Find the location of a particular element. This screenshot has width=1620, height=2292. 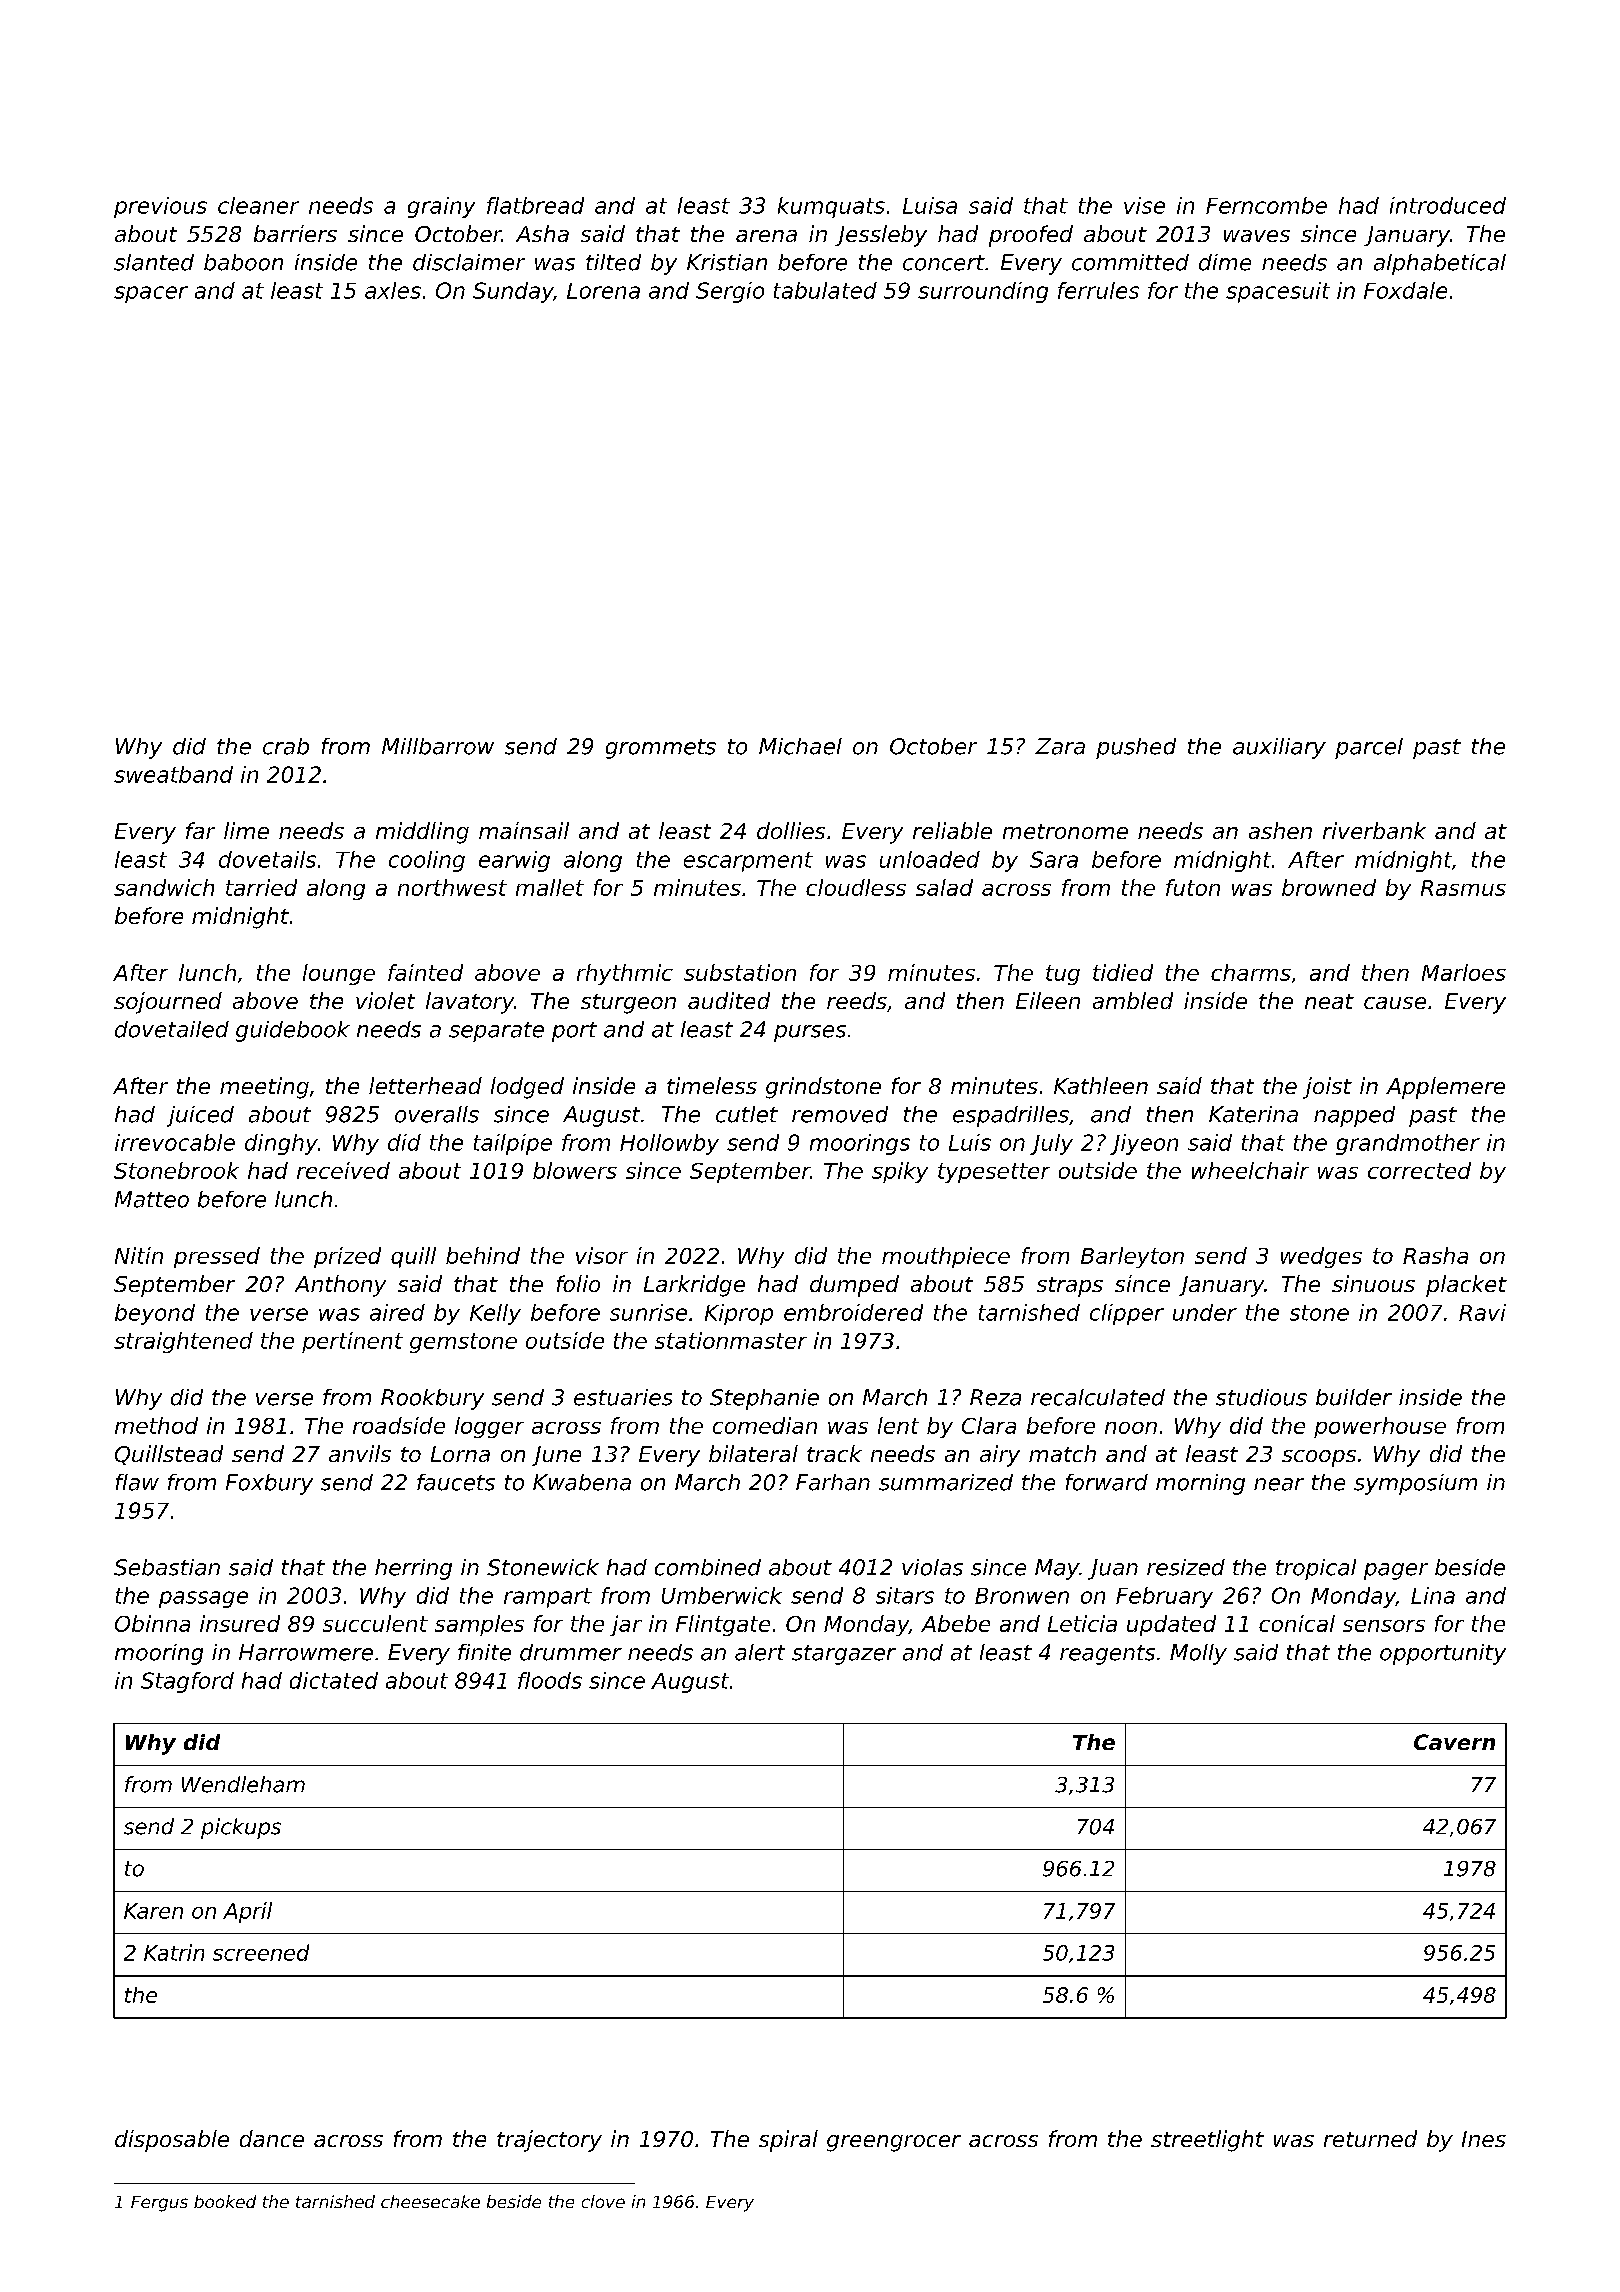

spiral is located at coordinates (788, 2141).
